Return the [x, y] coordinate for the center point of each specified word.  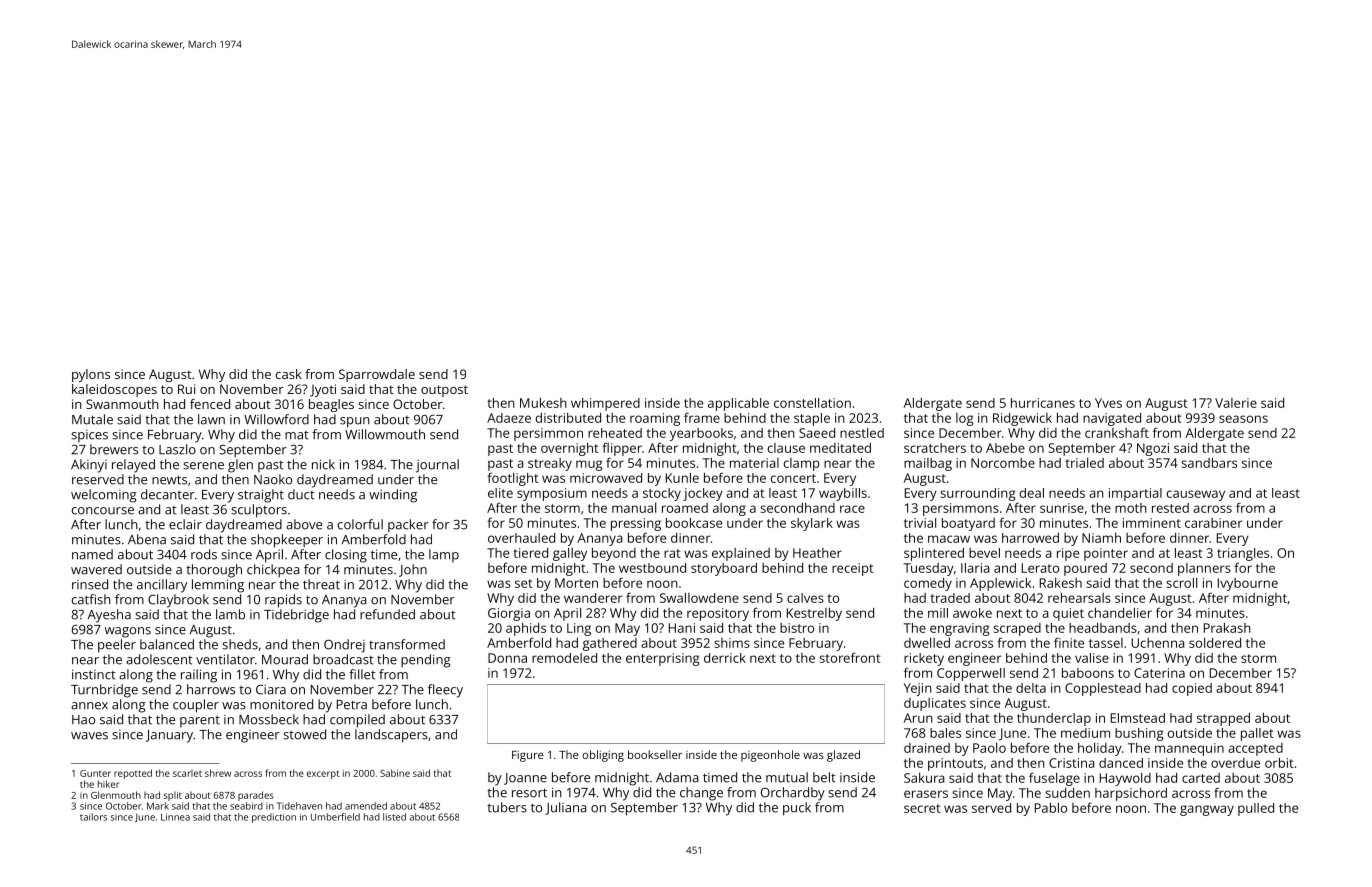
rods [204, 554]
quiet [1068, 614]
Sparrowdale [377, 375]
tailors [93, 817]
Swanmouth [122, 404]
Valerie [1236, 403]
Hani [682, 628]
